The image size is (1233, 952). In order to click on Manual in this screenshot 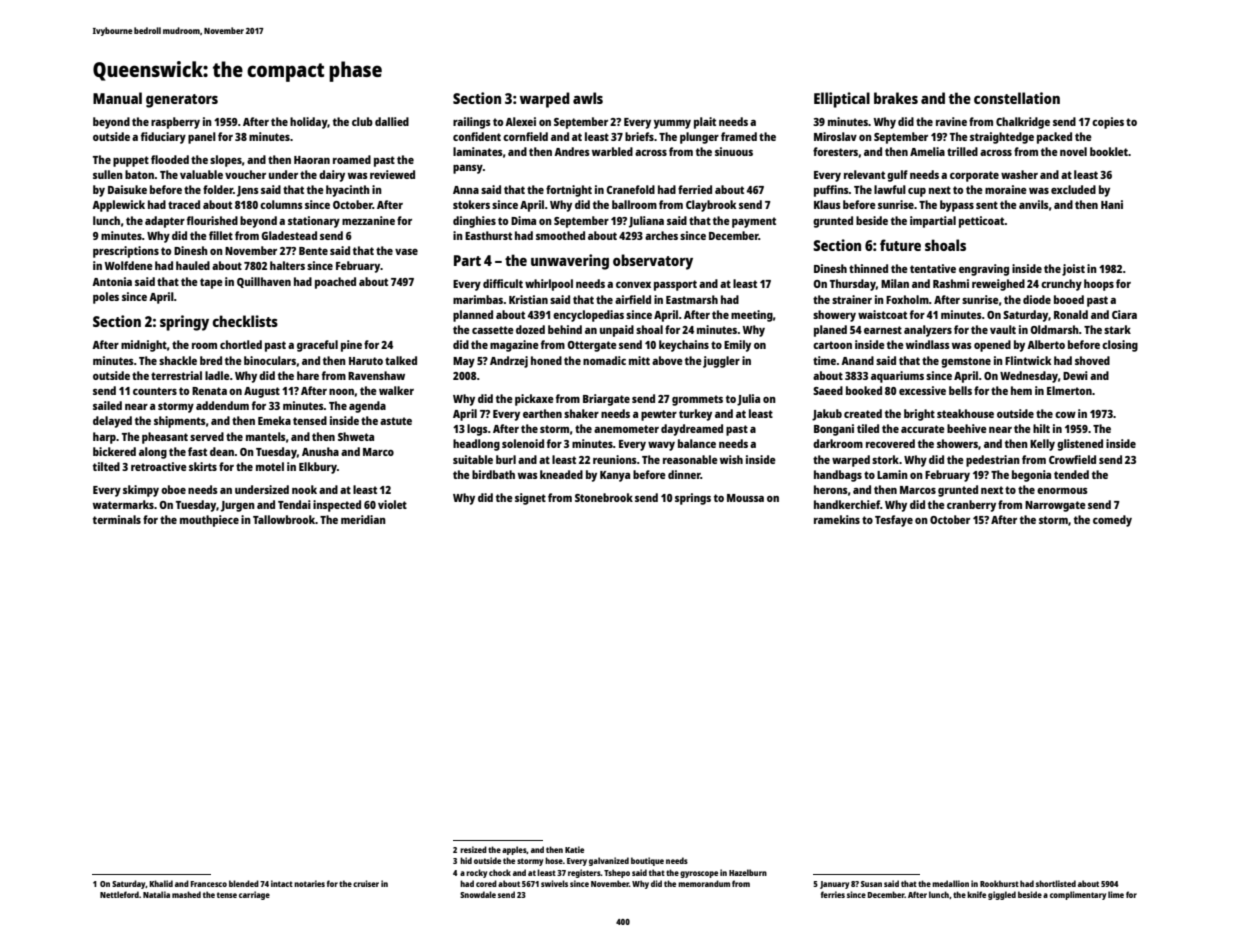, I will do `click(117, 98)`.
